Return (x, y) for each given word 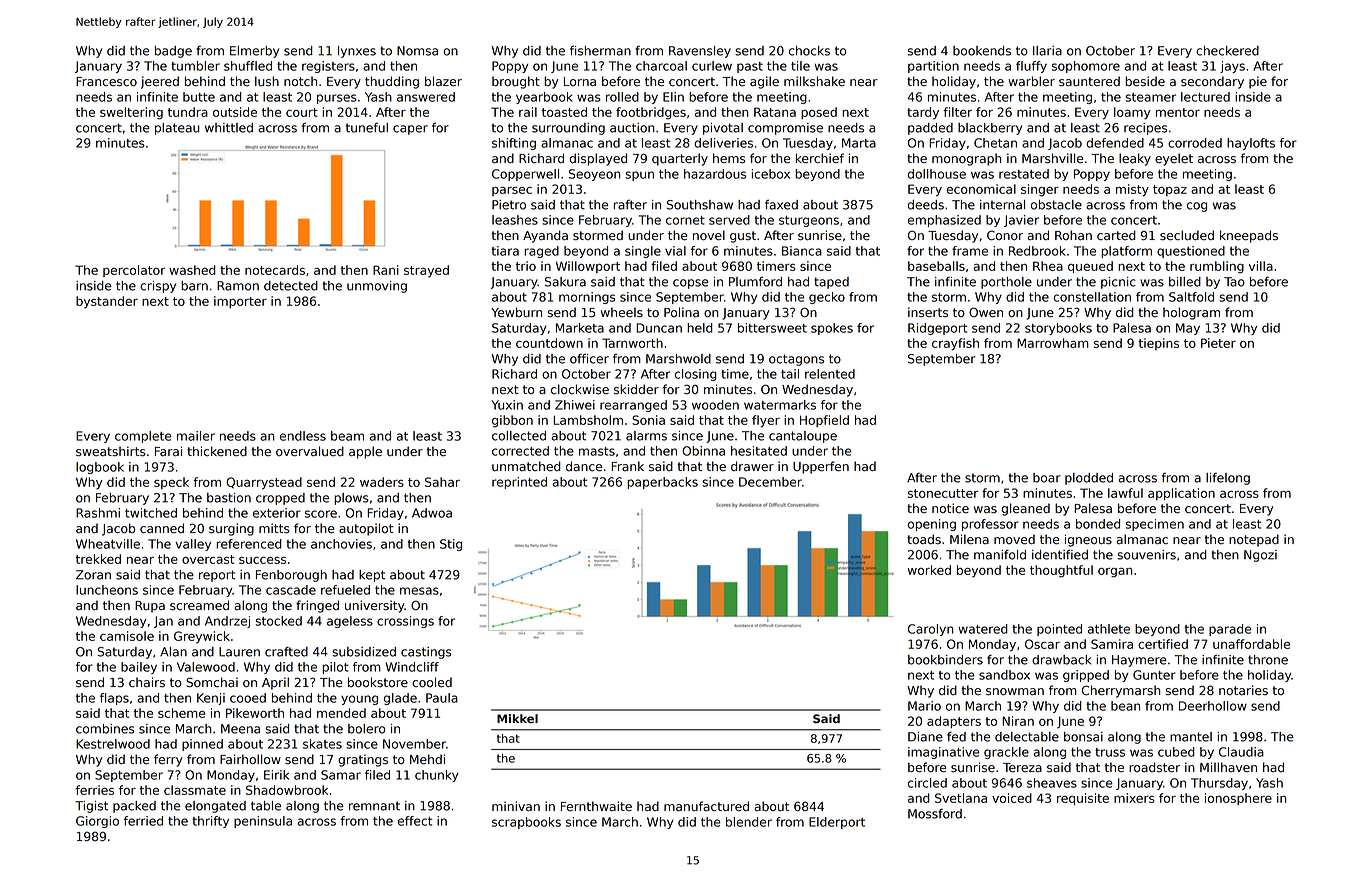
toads (924, 539)
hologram (1191, 313)
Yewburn (516, 312)
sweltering (131, 113)
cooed (248, 698)
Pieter (1218, 343)
